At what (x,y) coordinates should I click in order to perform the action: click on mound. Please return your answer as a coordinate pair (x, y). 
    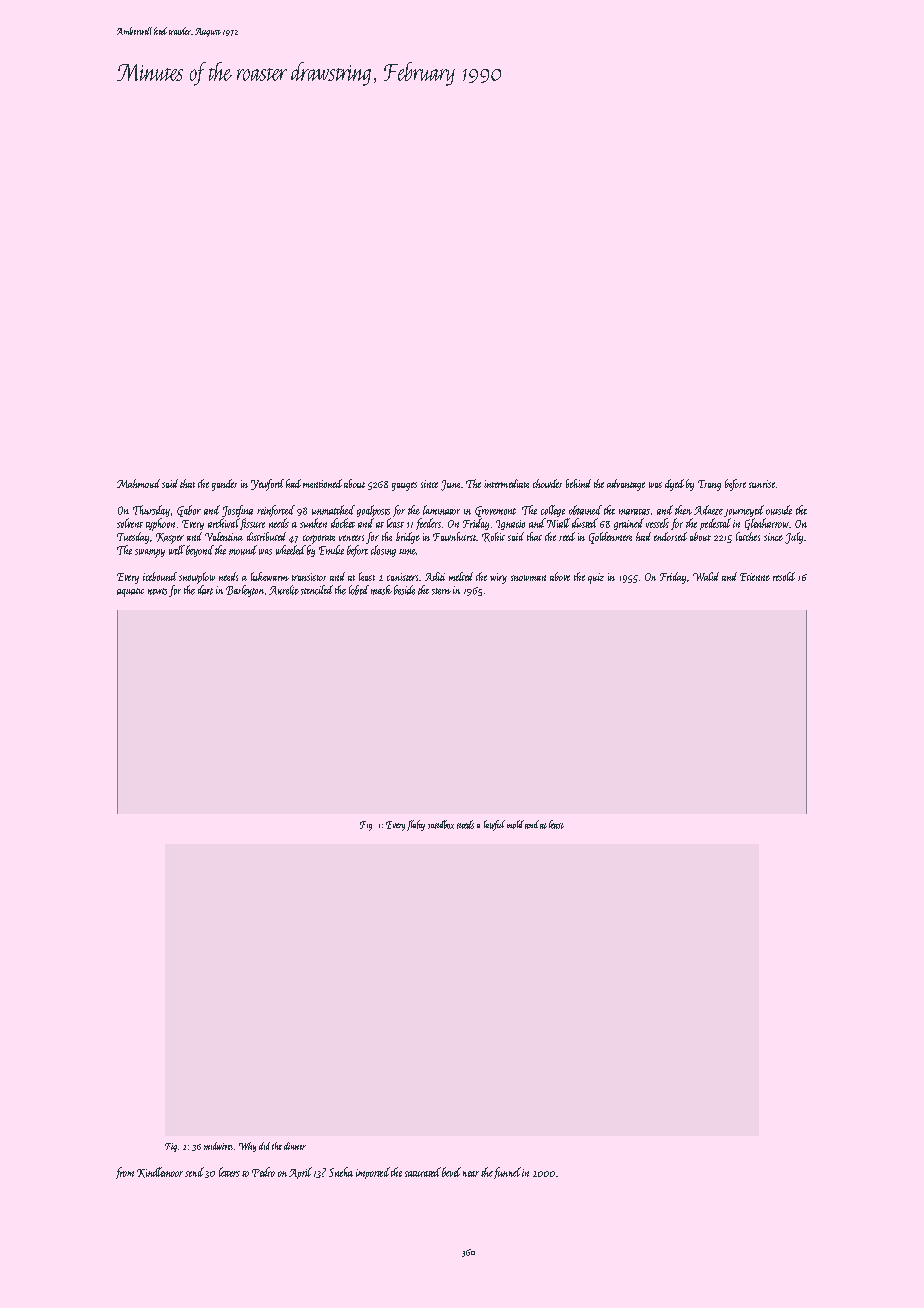
    Looking at the image, I should click on (243, 550).
